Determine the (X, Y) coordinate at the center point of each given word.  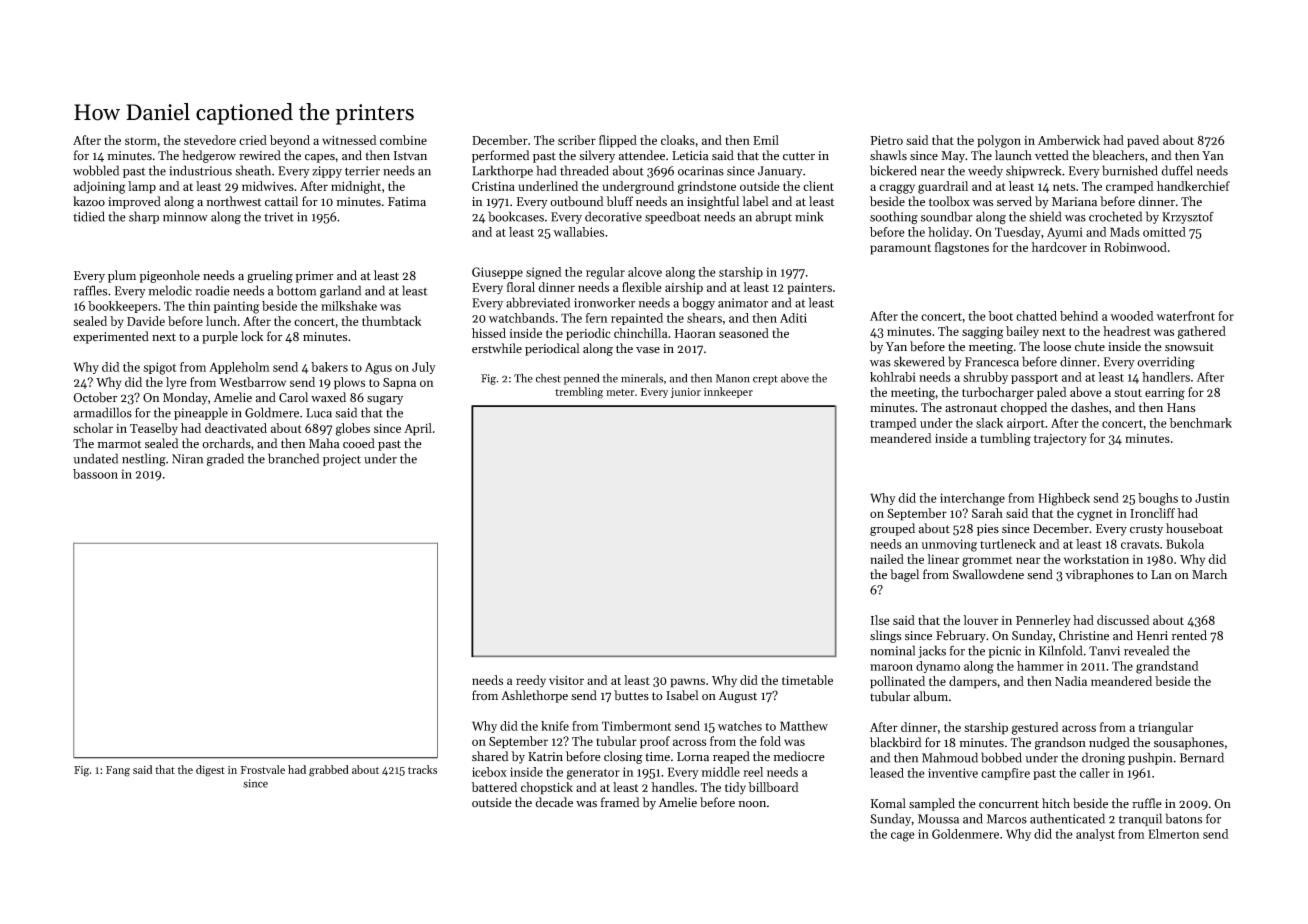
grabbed (329, 771)
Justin (1212, 498)
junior (686, 393)
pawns (688, 683)
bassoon (95, 474)
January (780, 172)
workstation (1096, 559)
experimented (111, 337)
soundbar (947, 216)
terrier (362, 171)
